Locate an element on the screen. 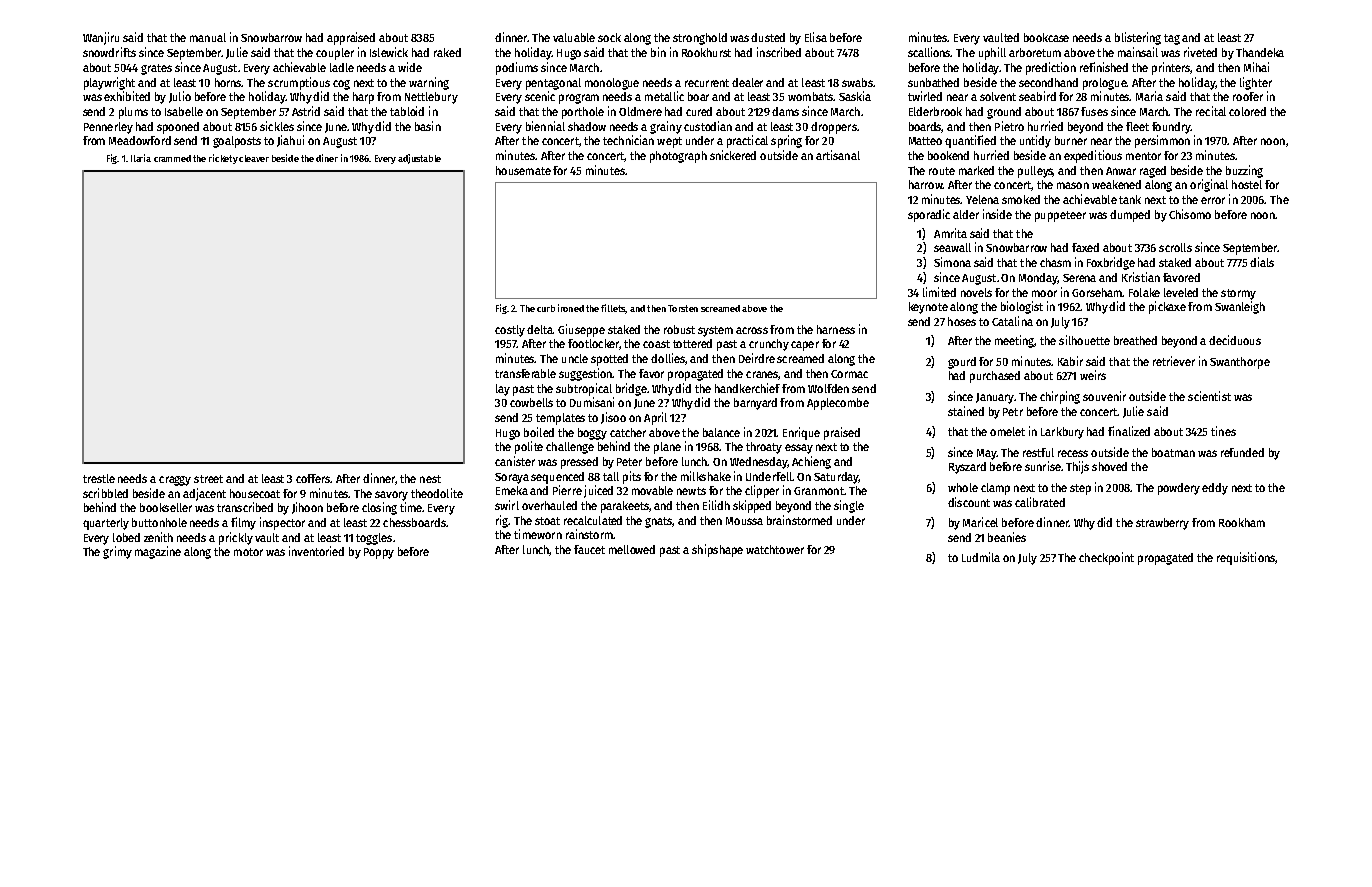  watchtower is located at coordinates (775, 549).
